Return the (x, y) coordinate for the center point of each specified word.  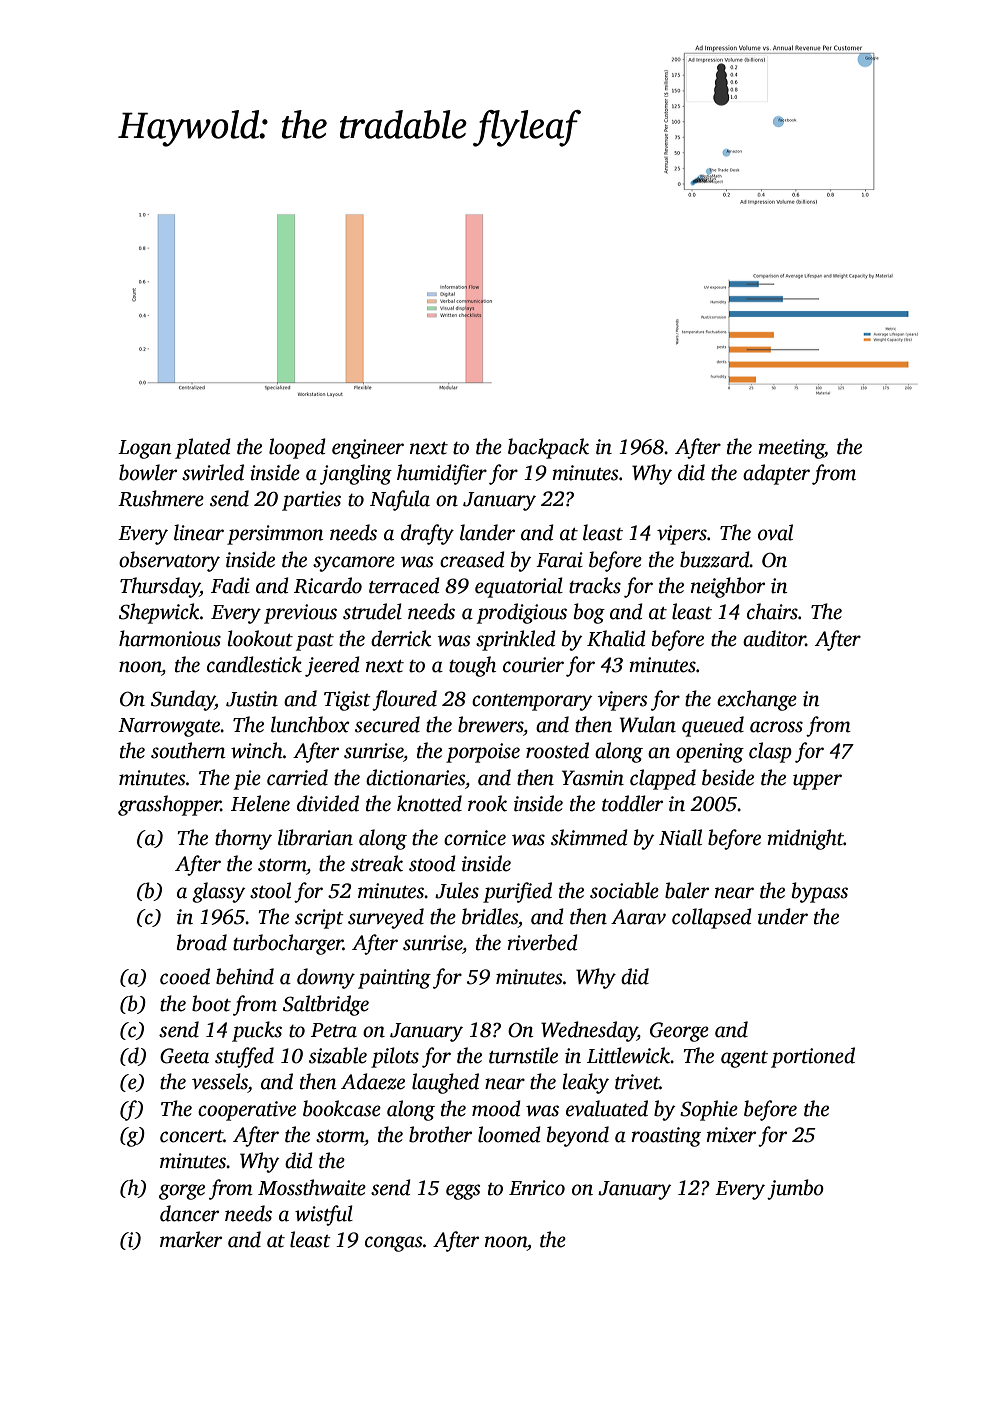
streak (377, 863)
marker (191, 1239)
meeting (791, 449)
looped (297, 448)
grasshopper (169, 805)
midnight (805, 839)
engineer (368, 449)
